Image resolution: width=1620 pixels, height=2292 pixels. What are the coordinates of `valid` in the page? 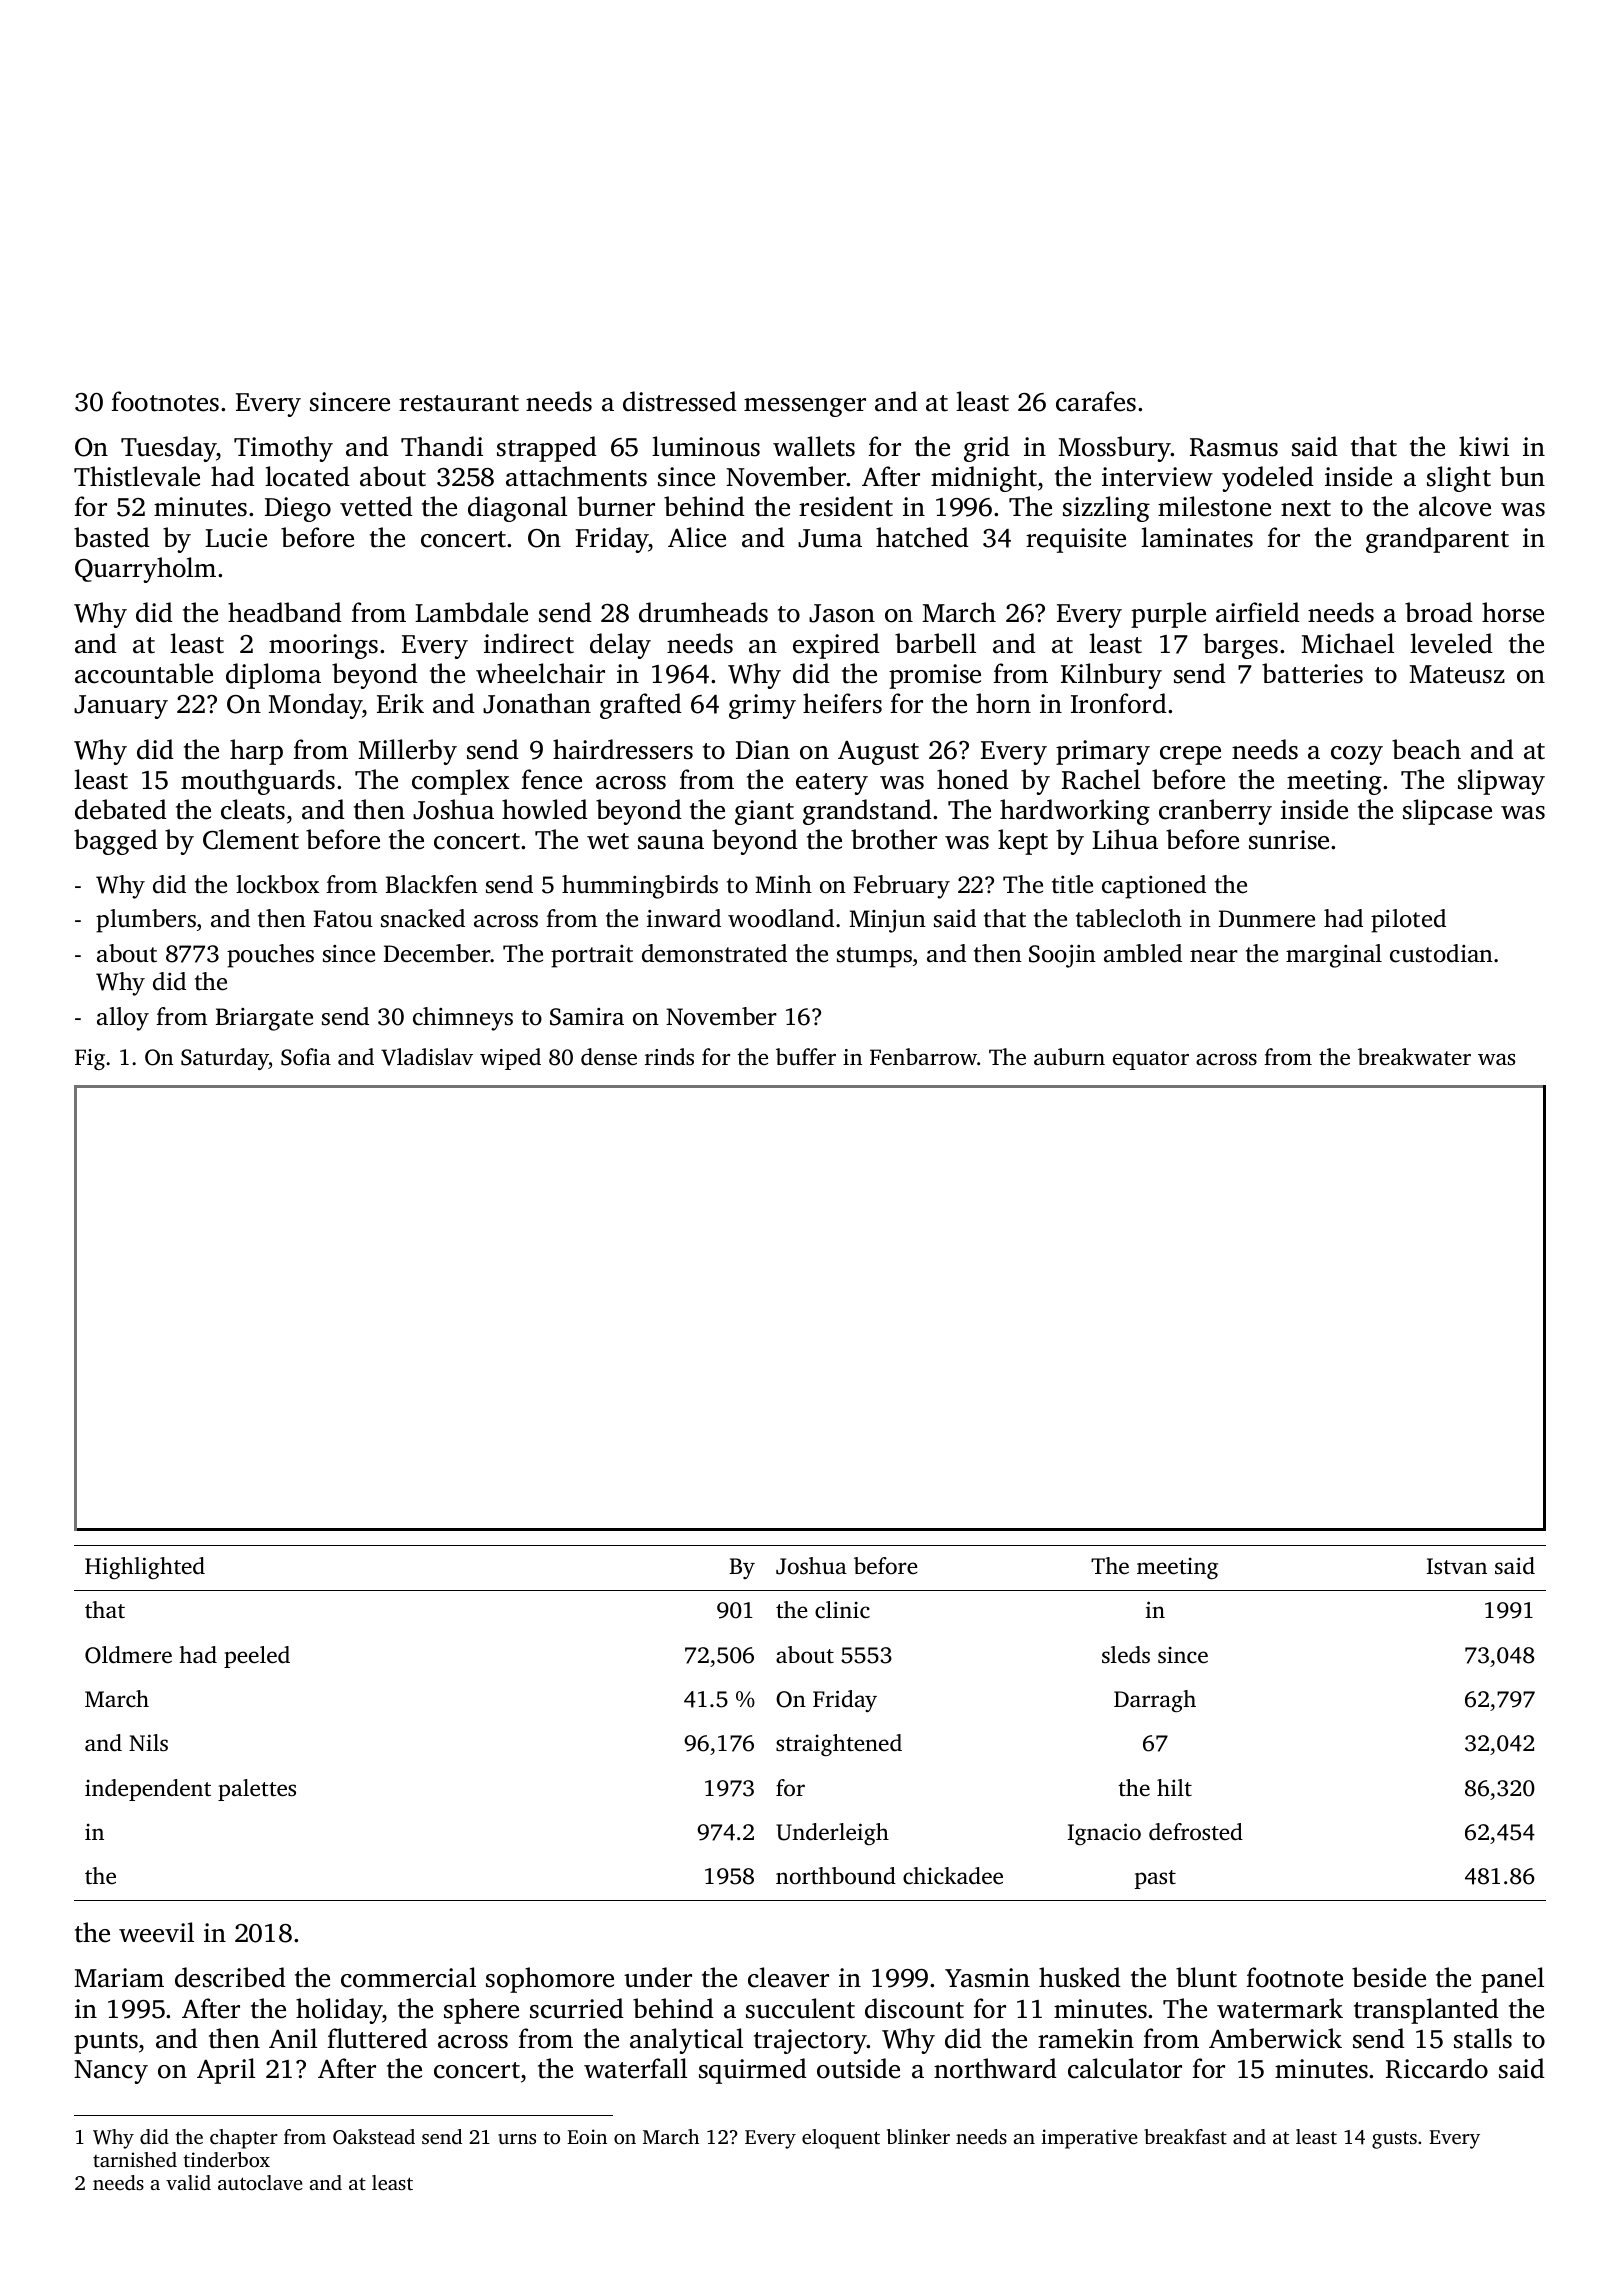 It's located at (188, 2182).
